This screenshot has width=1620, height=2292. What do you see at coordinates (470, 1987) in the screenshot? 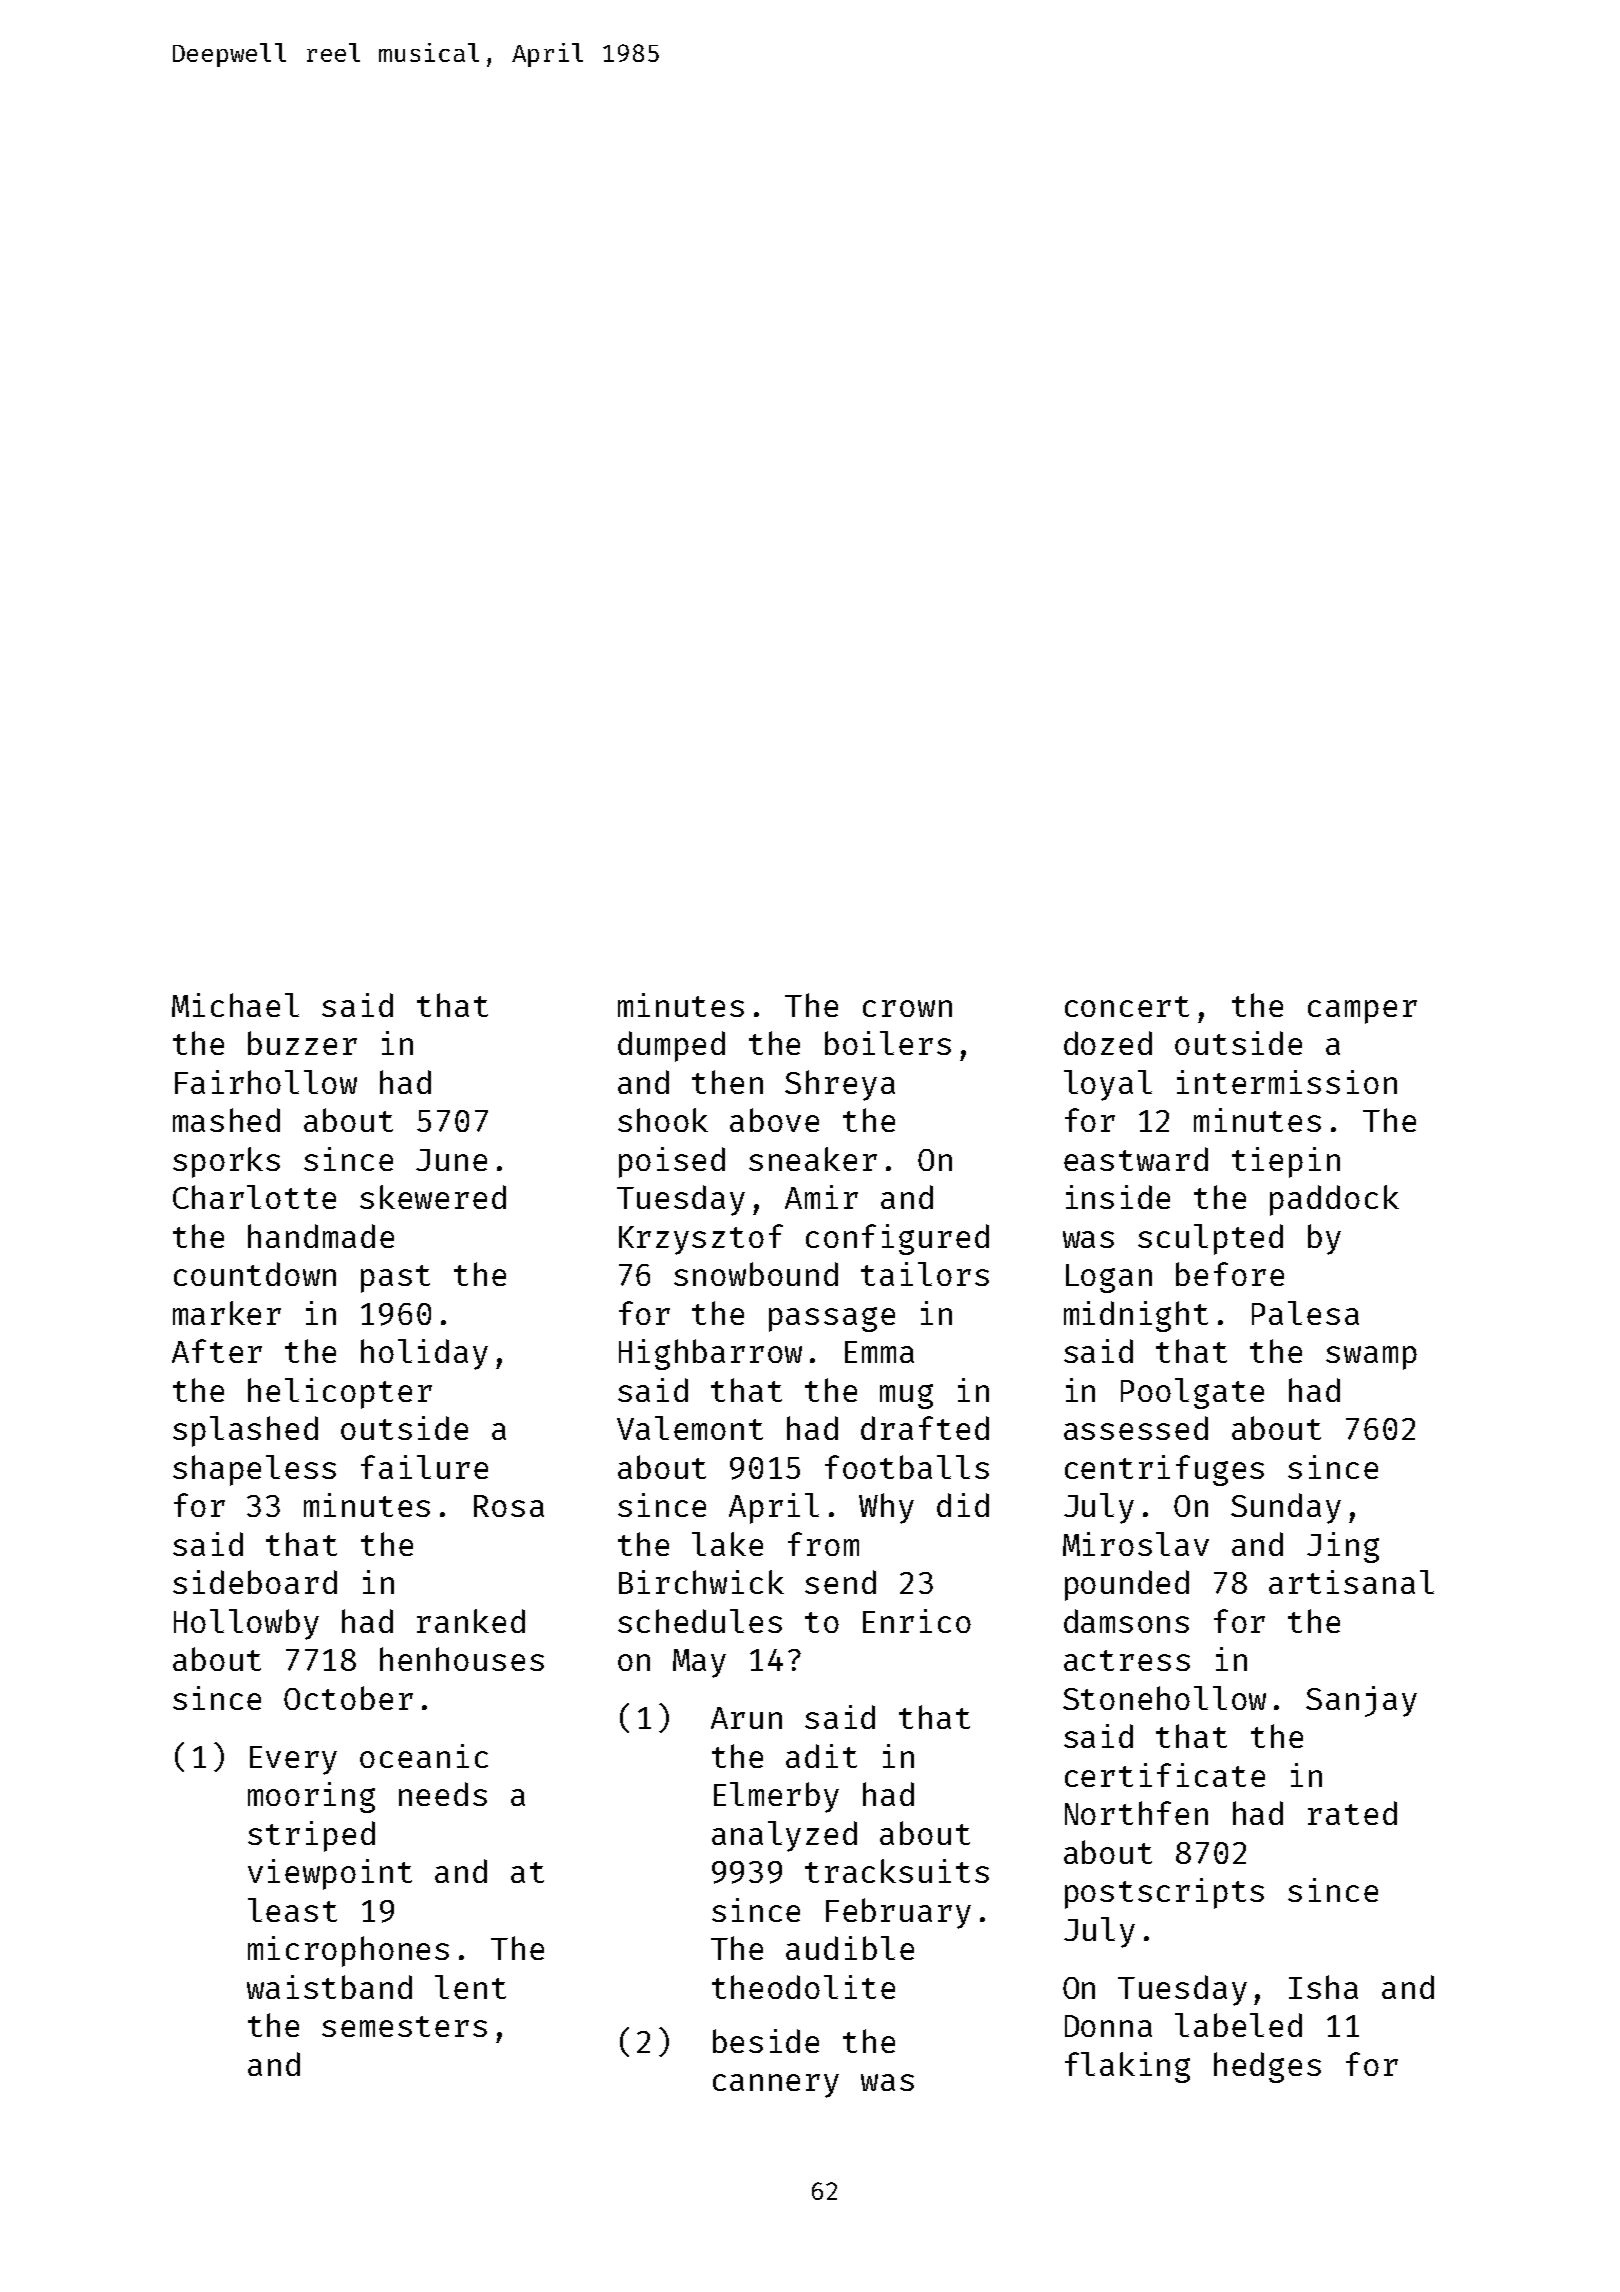
I see `lent` at bounding box center [470, 1987].
